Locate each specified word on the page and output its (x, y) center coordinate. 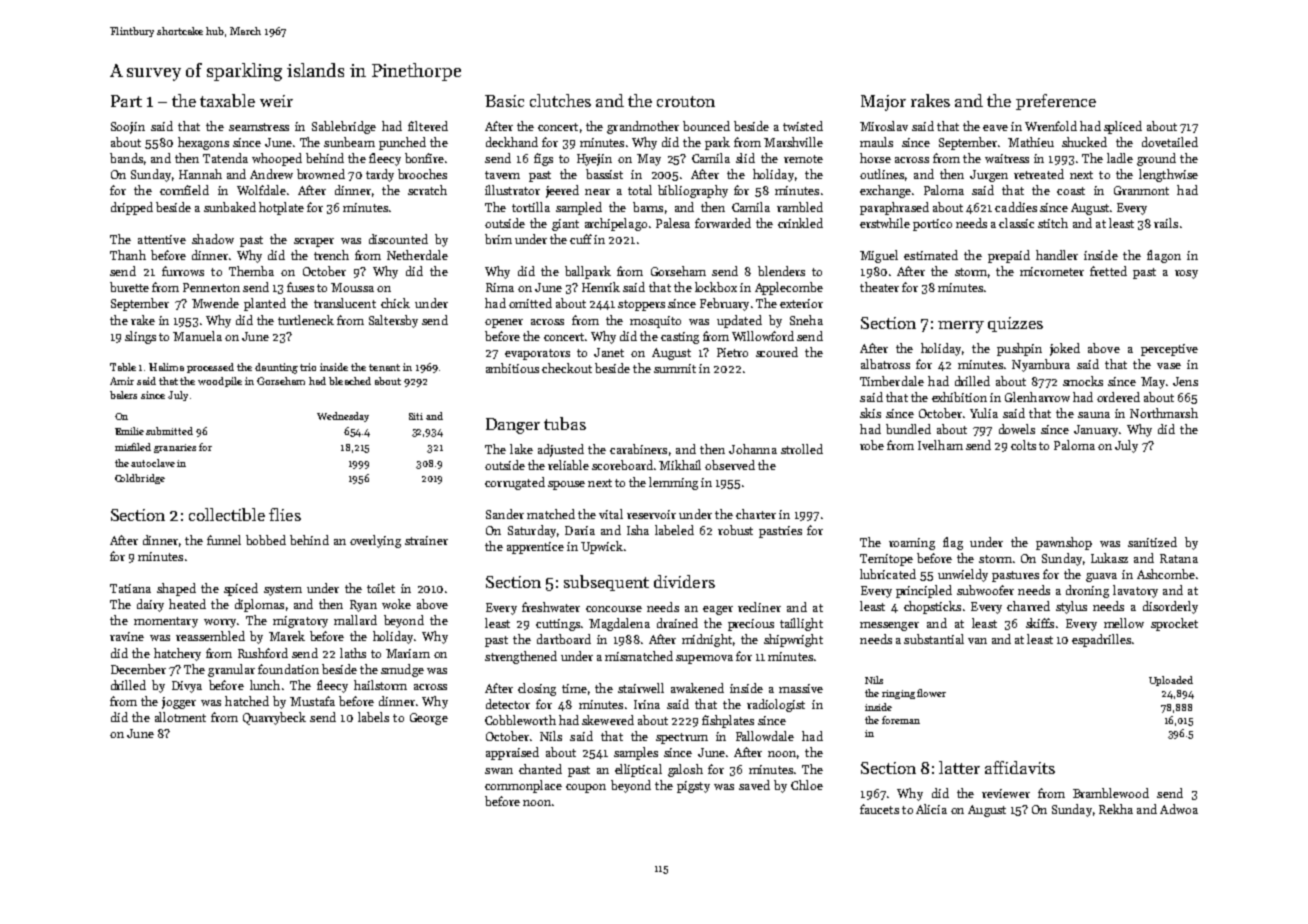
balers (123, 395)
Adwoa (1179, 809)
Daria (580, 530)
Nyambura (1041, 365)
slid (745, 158)
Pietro (732, 352)
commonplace (523, 786)
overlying (375, 541)
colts (1023, 445)
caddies (1016, 207)
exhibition (959, 397)
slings (140, 337)
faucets (879, 809)
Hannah (200, 174)
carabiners (638, 449)
